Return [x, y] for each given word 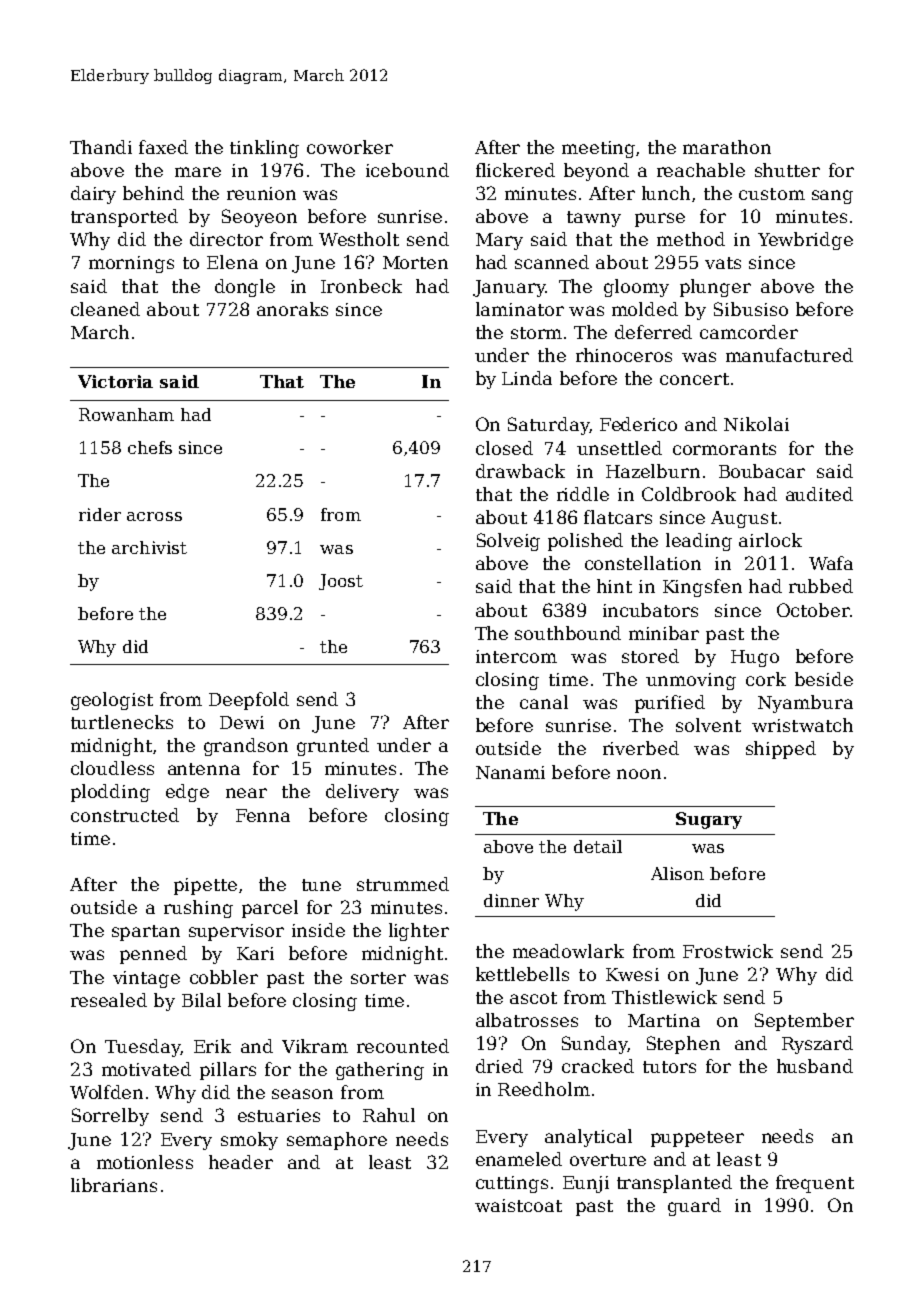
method [691, 239]
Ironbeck [361, 286]
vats [723, 263]
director [226, 239]
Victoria [115, 381]
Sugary [709, 820]
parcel [270, 909]
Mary [499, 241]
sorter [378, 978]
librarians [114, 1185]
